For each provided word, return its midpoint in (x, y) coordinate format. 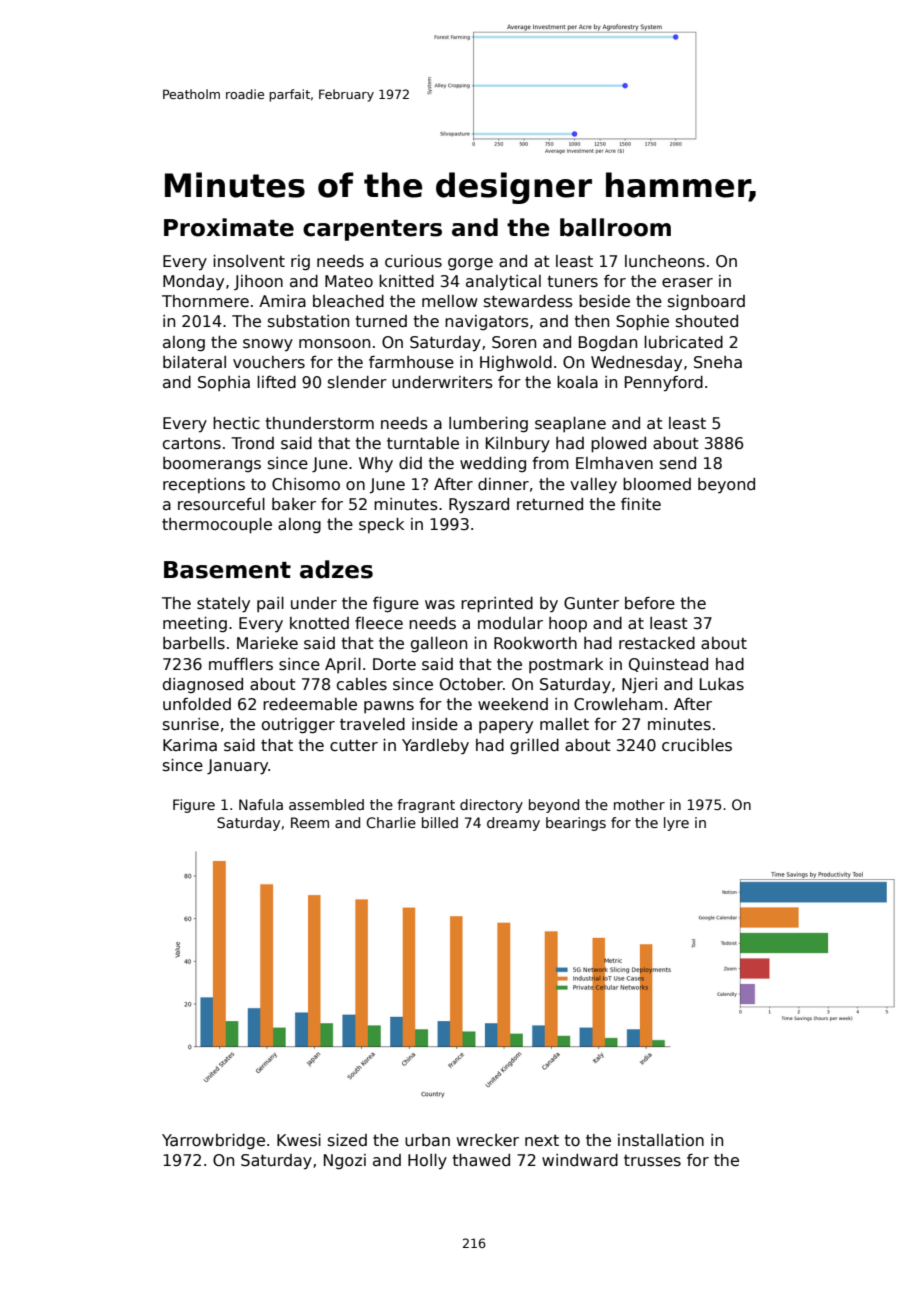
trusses (652, 1161)
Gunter (591, 603)
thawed (481, 1160)
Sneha (718, 362)
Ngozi (345, 1161)
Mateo (349, 281)
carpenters (372, 230)
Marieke (267, 643)
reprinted (497, 605)
